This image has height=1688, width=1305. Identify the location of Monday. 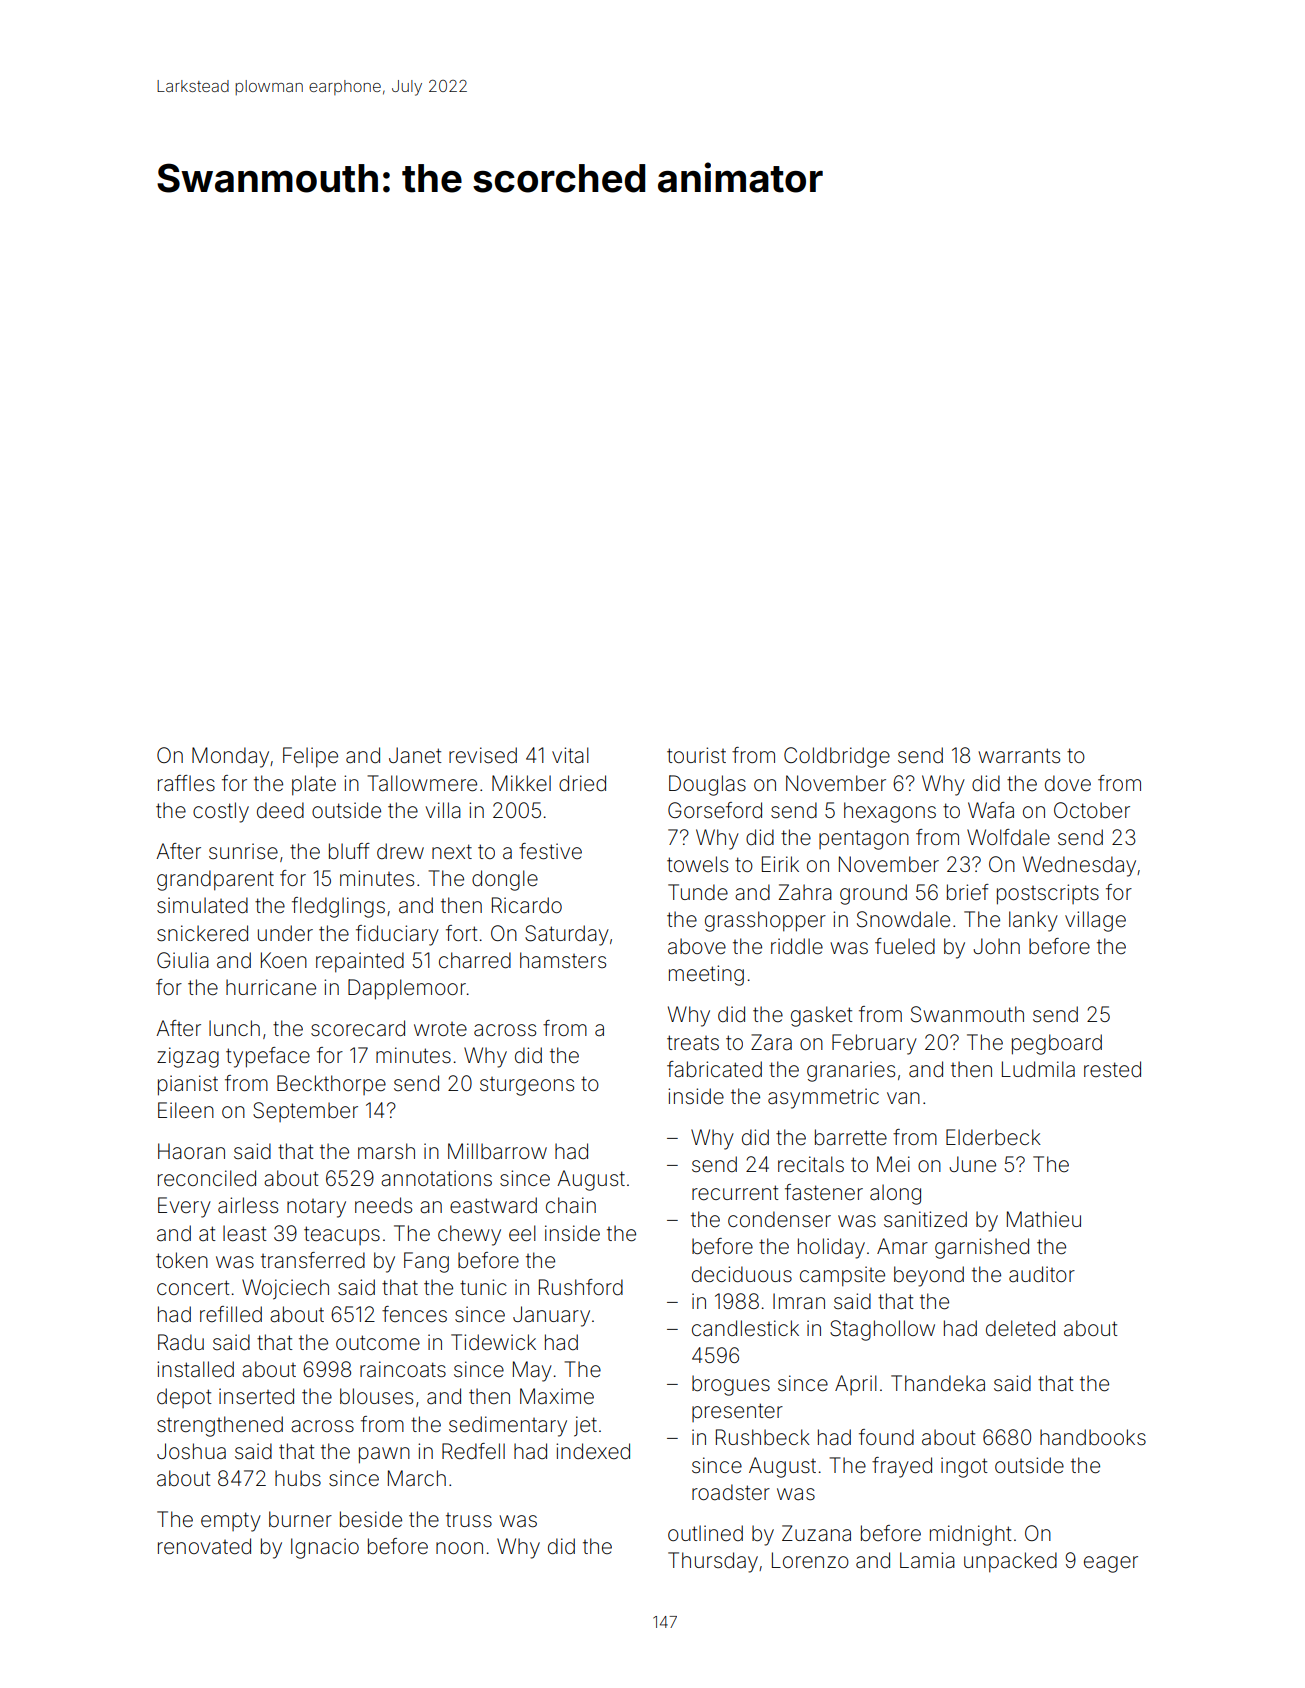
(230, 757).
